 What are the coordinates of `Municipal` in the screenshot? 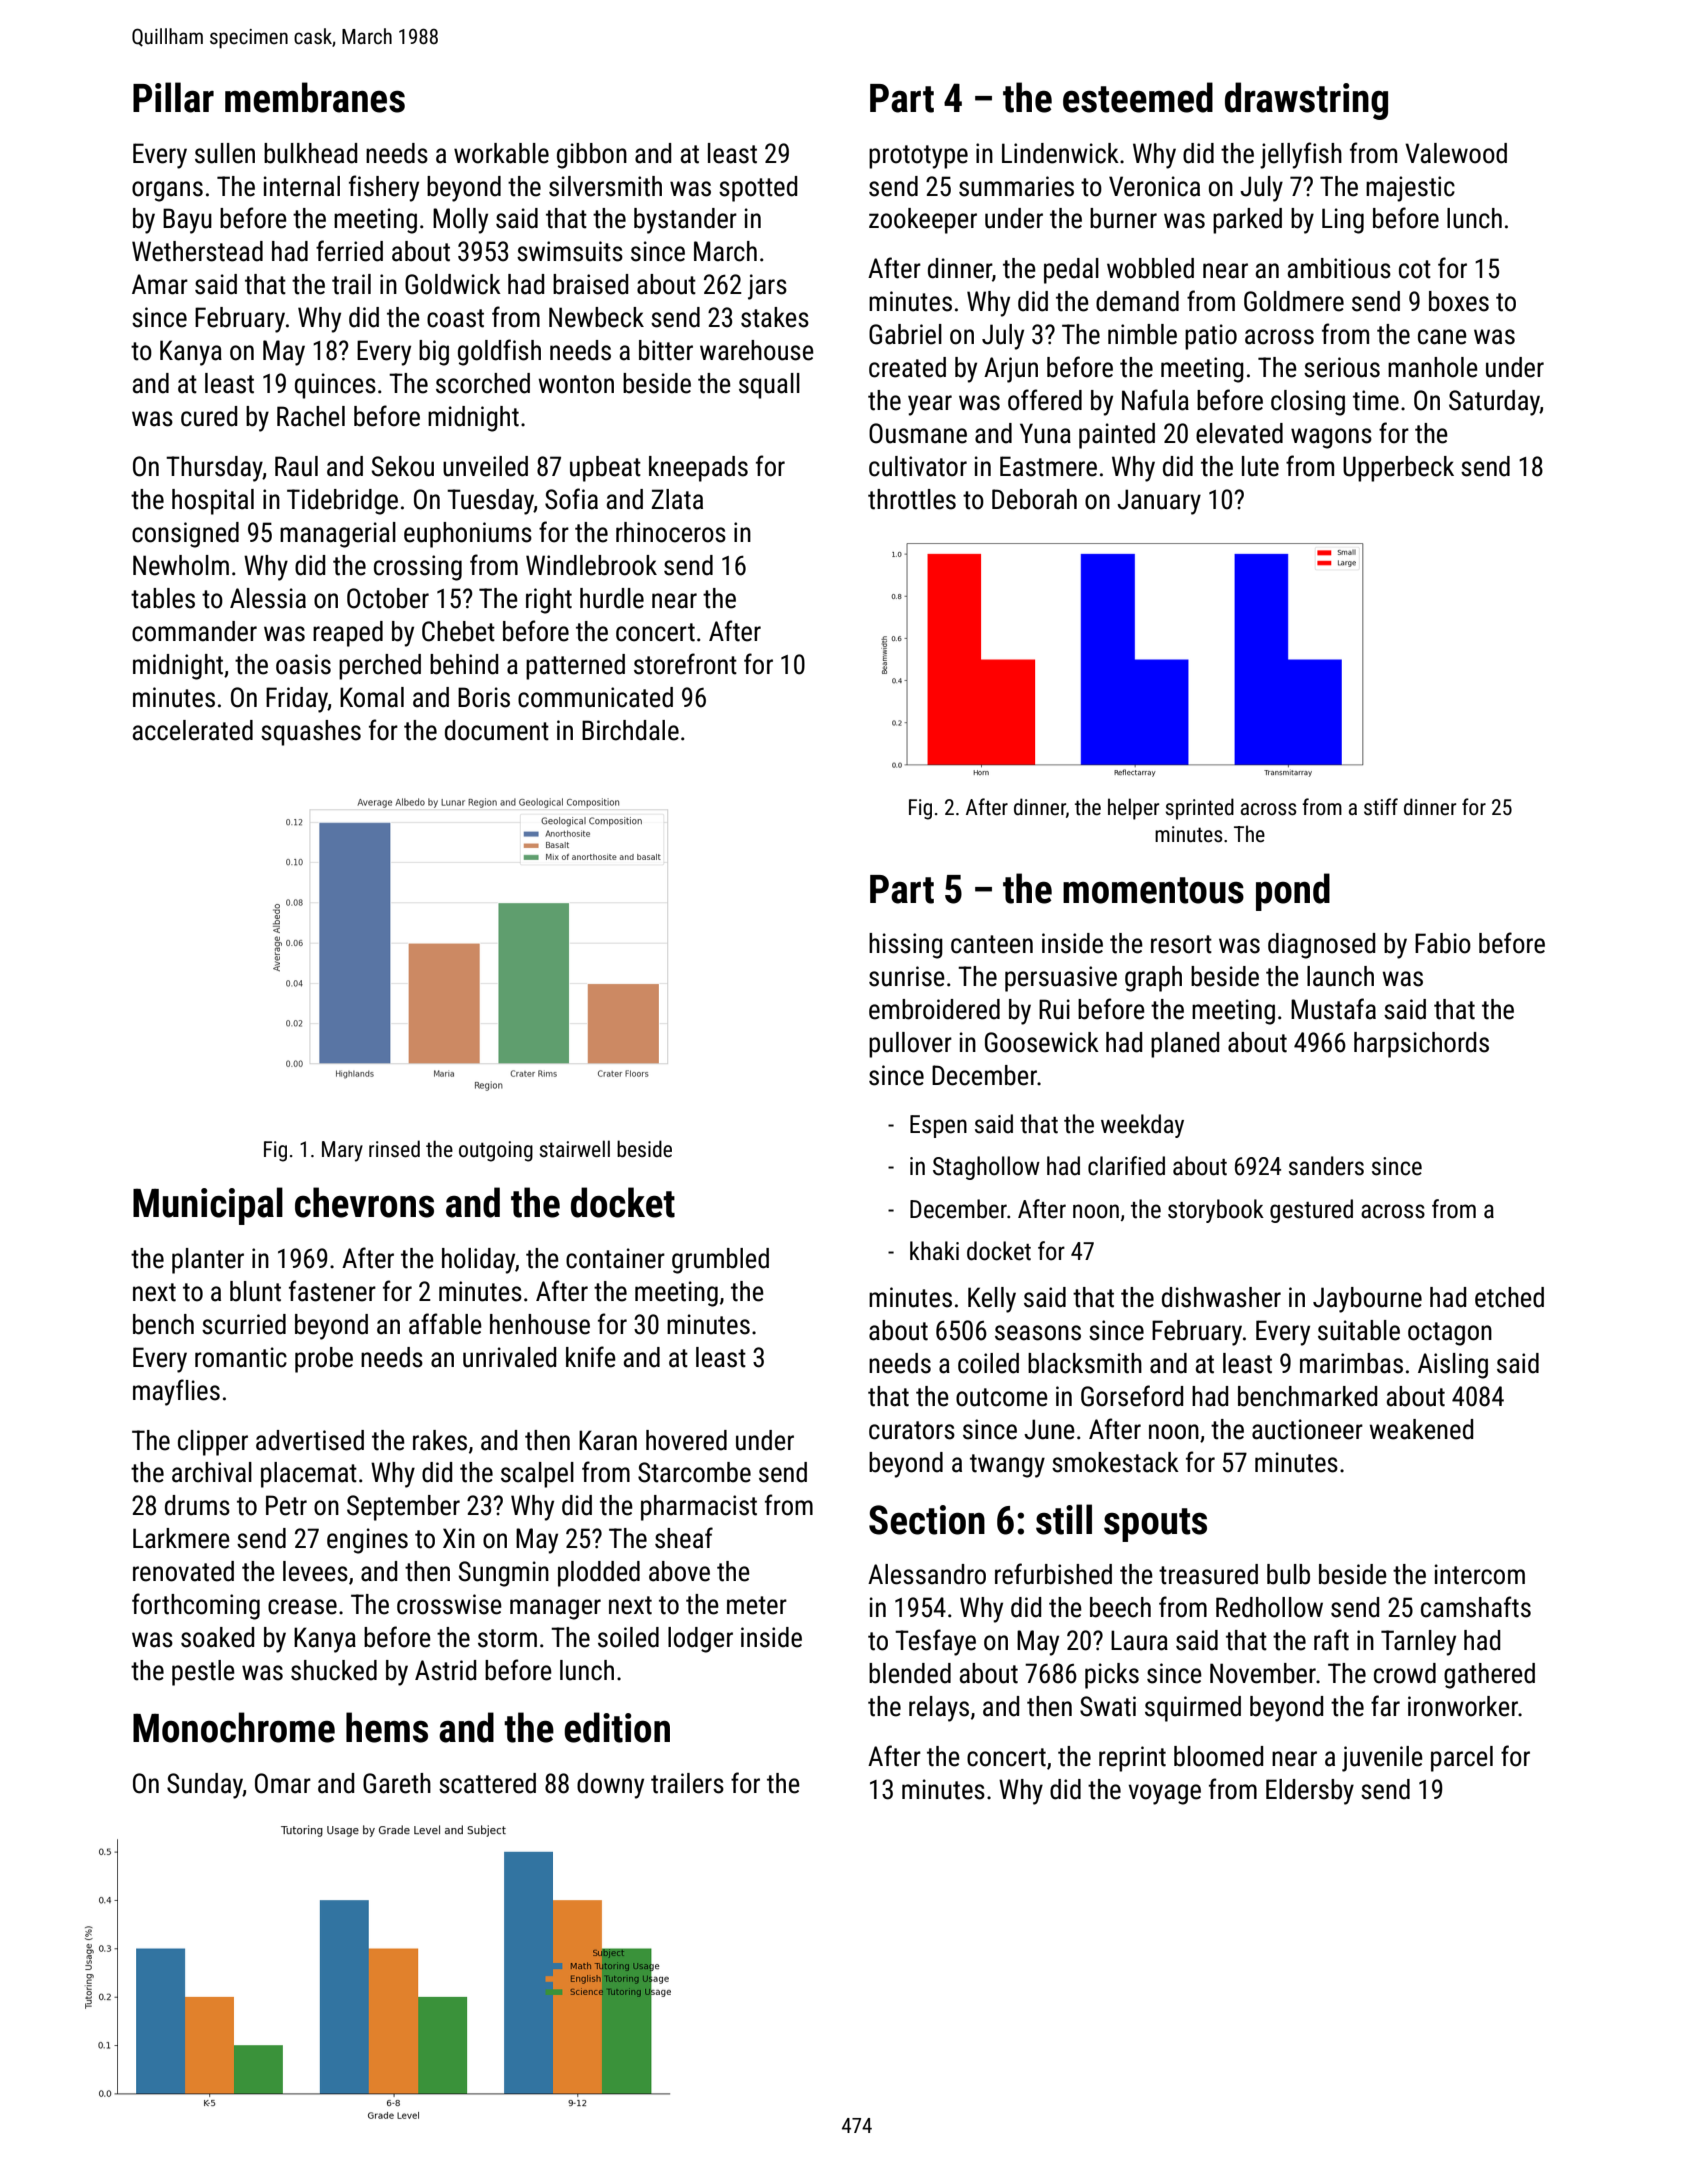 It's located at (208, 1206).
